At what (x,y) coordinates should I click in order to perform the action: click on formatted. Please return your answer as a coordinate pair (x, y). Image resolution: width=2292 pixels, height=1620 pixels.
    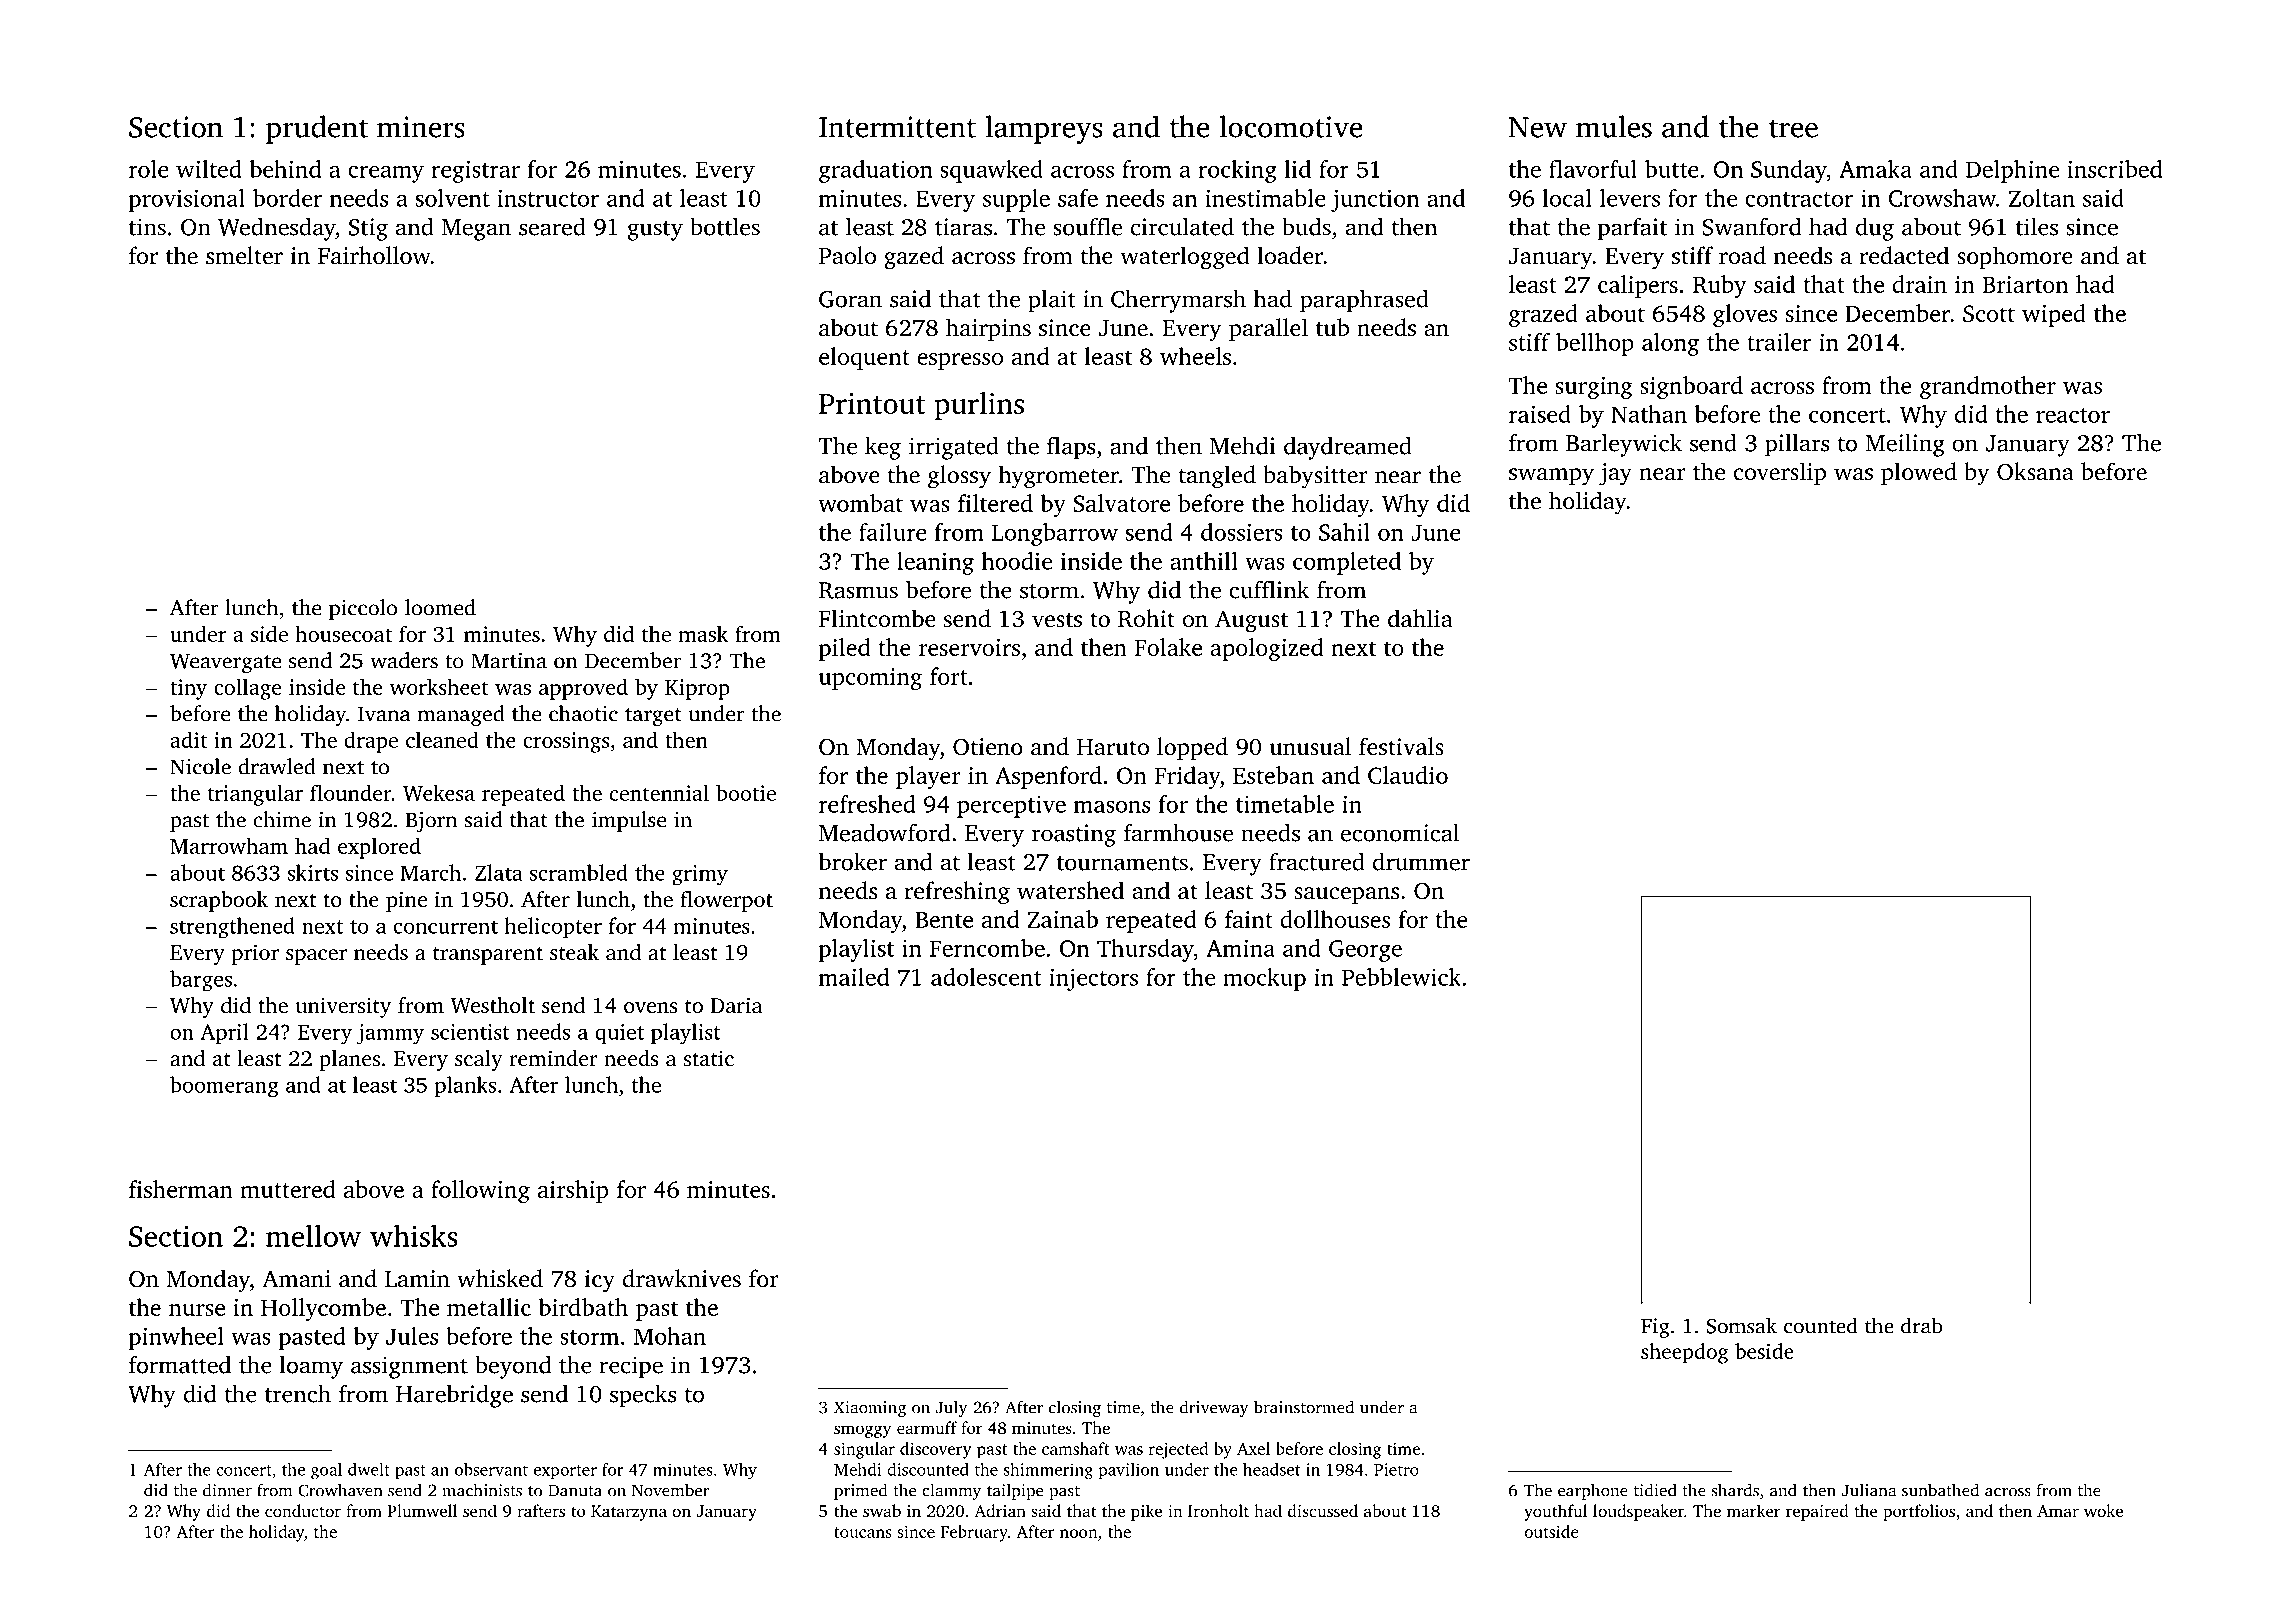
    Looking at the image, I should click on (180, 1364).
